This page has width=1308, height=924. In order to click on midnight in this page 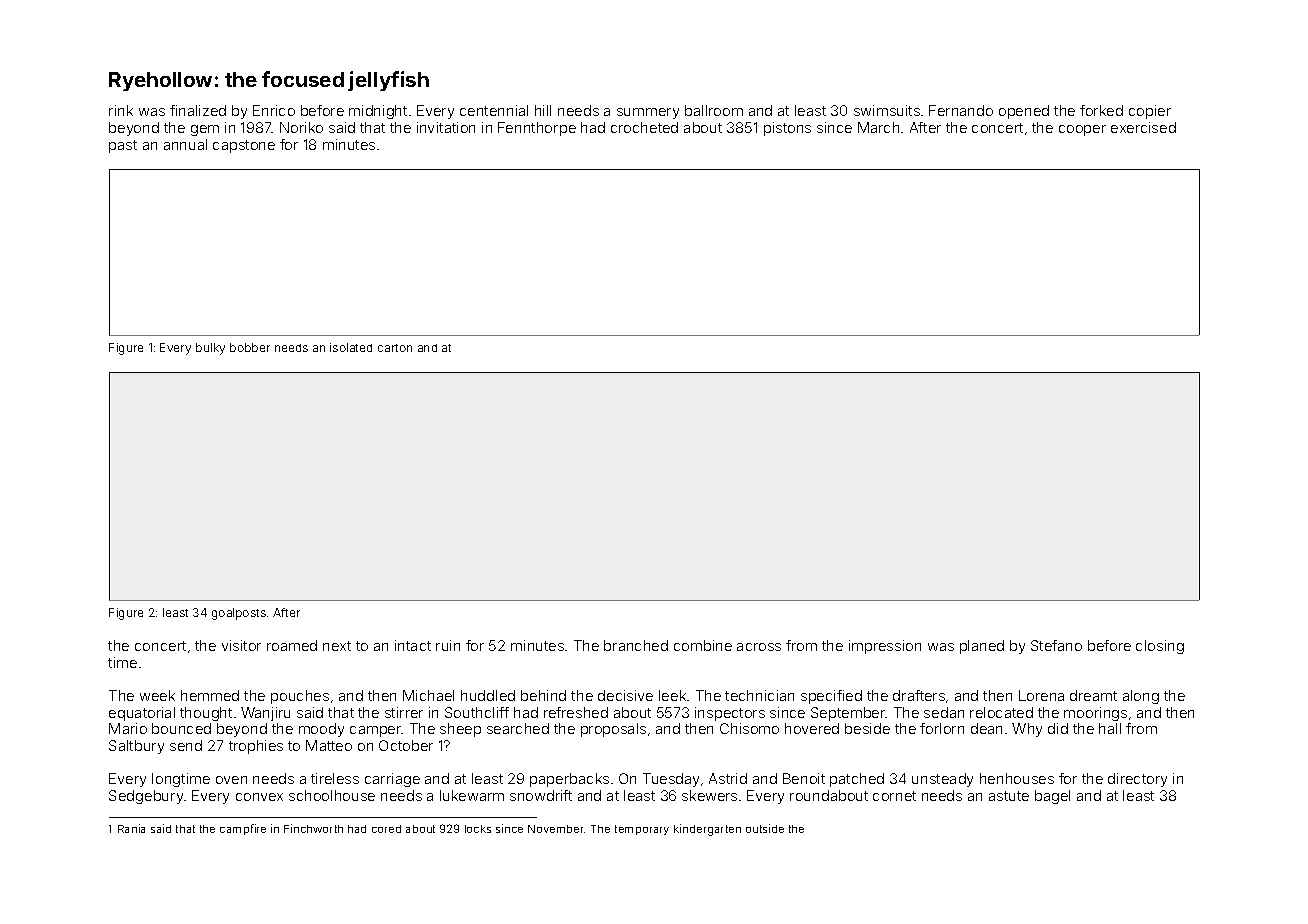, I will do `click(378, 112)`.
